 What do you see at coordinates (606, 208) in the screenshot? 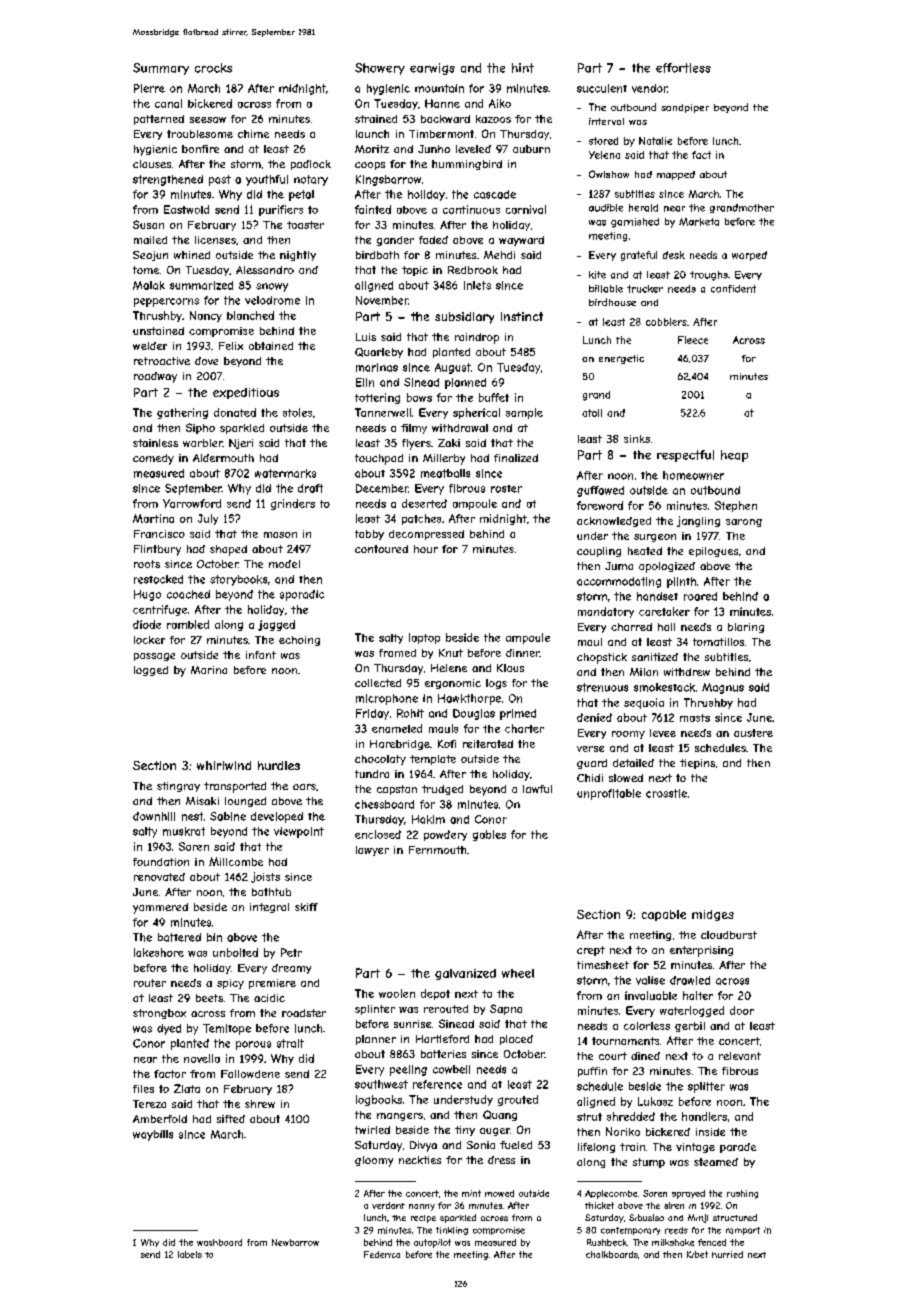
I see `audible` at bounding box center [606, 208].
